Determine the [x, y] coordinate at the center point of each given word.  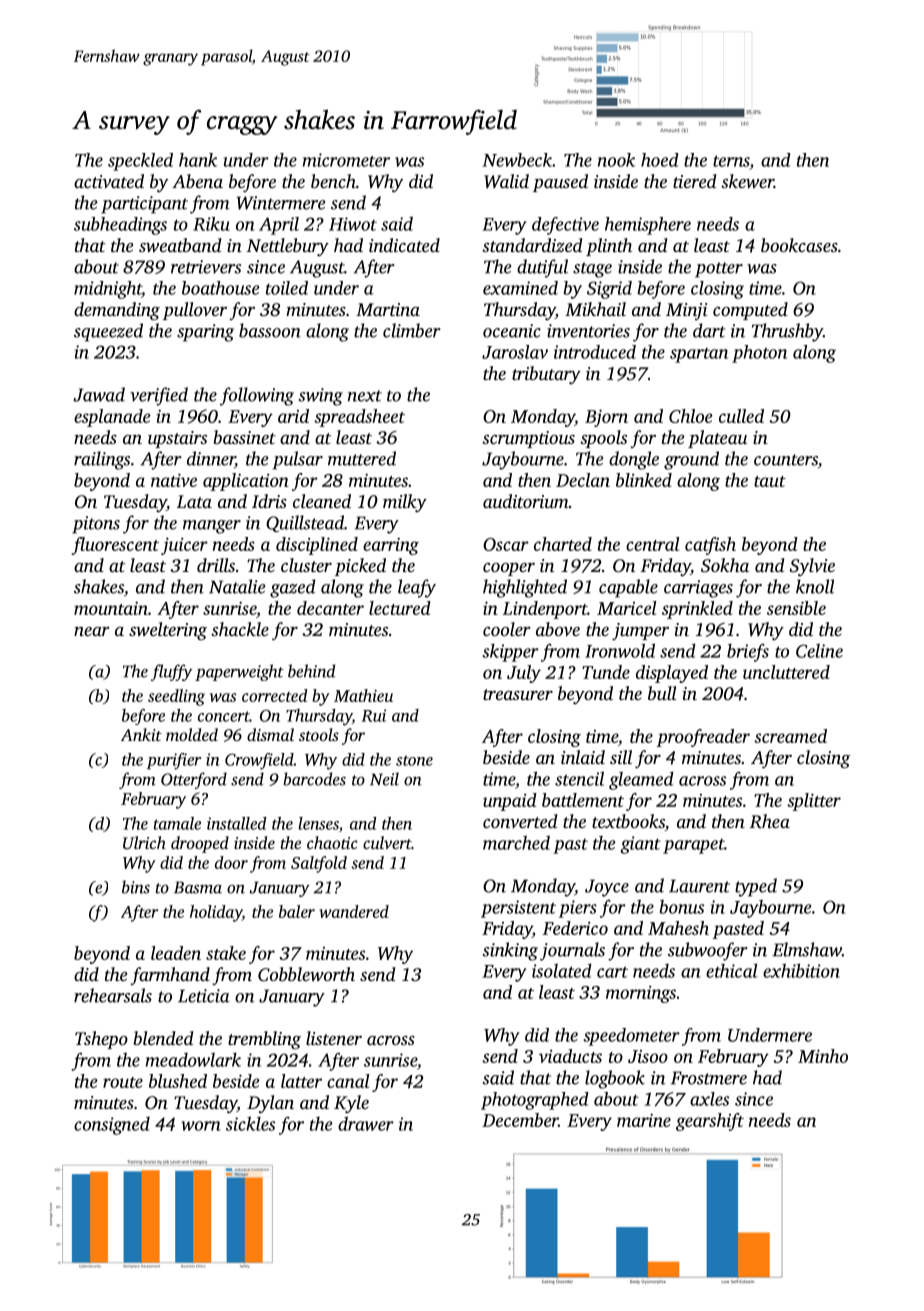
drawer [366, 1123]
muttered [362, 458]
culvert [387, 842]
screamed [790, 736]
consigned [112, 1126]
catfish [710, 546]
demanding [117, 311]
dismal [270, 734]
